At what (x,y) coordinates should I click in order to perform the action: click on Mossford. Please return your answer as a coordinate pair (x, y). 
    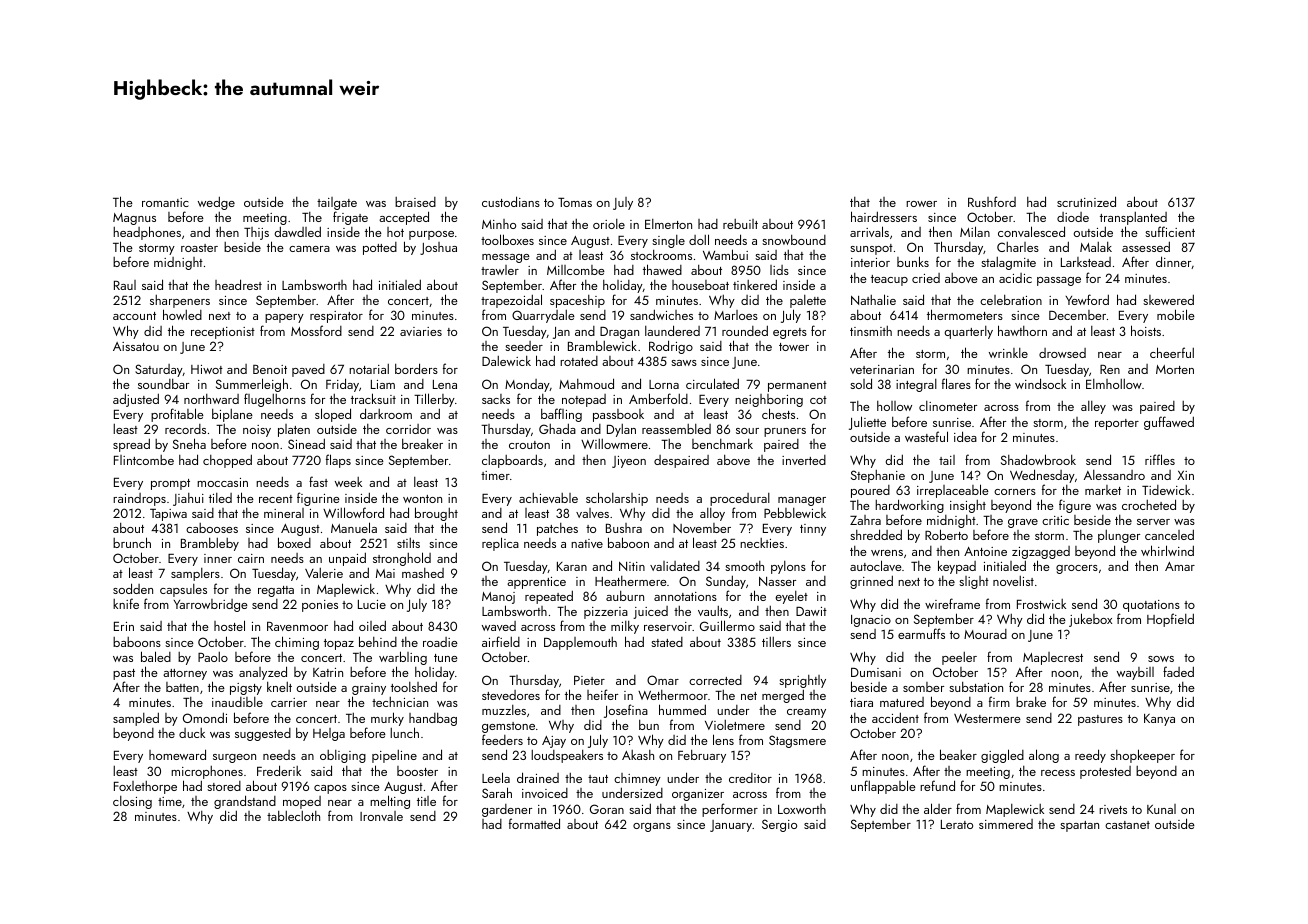
    Looking at the image, I should click on (316, 330).
